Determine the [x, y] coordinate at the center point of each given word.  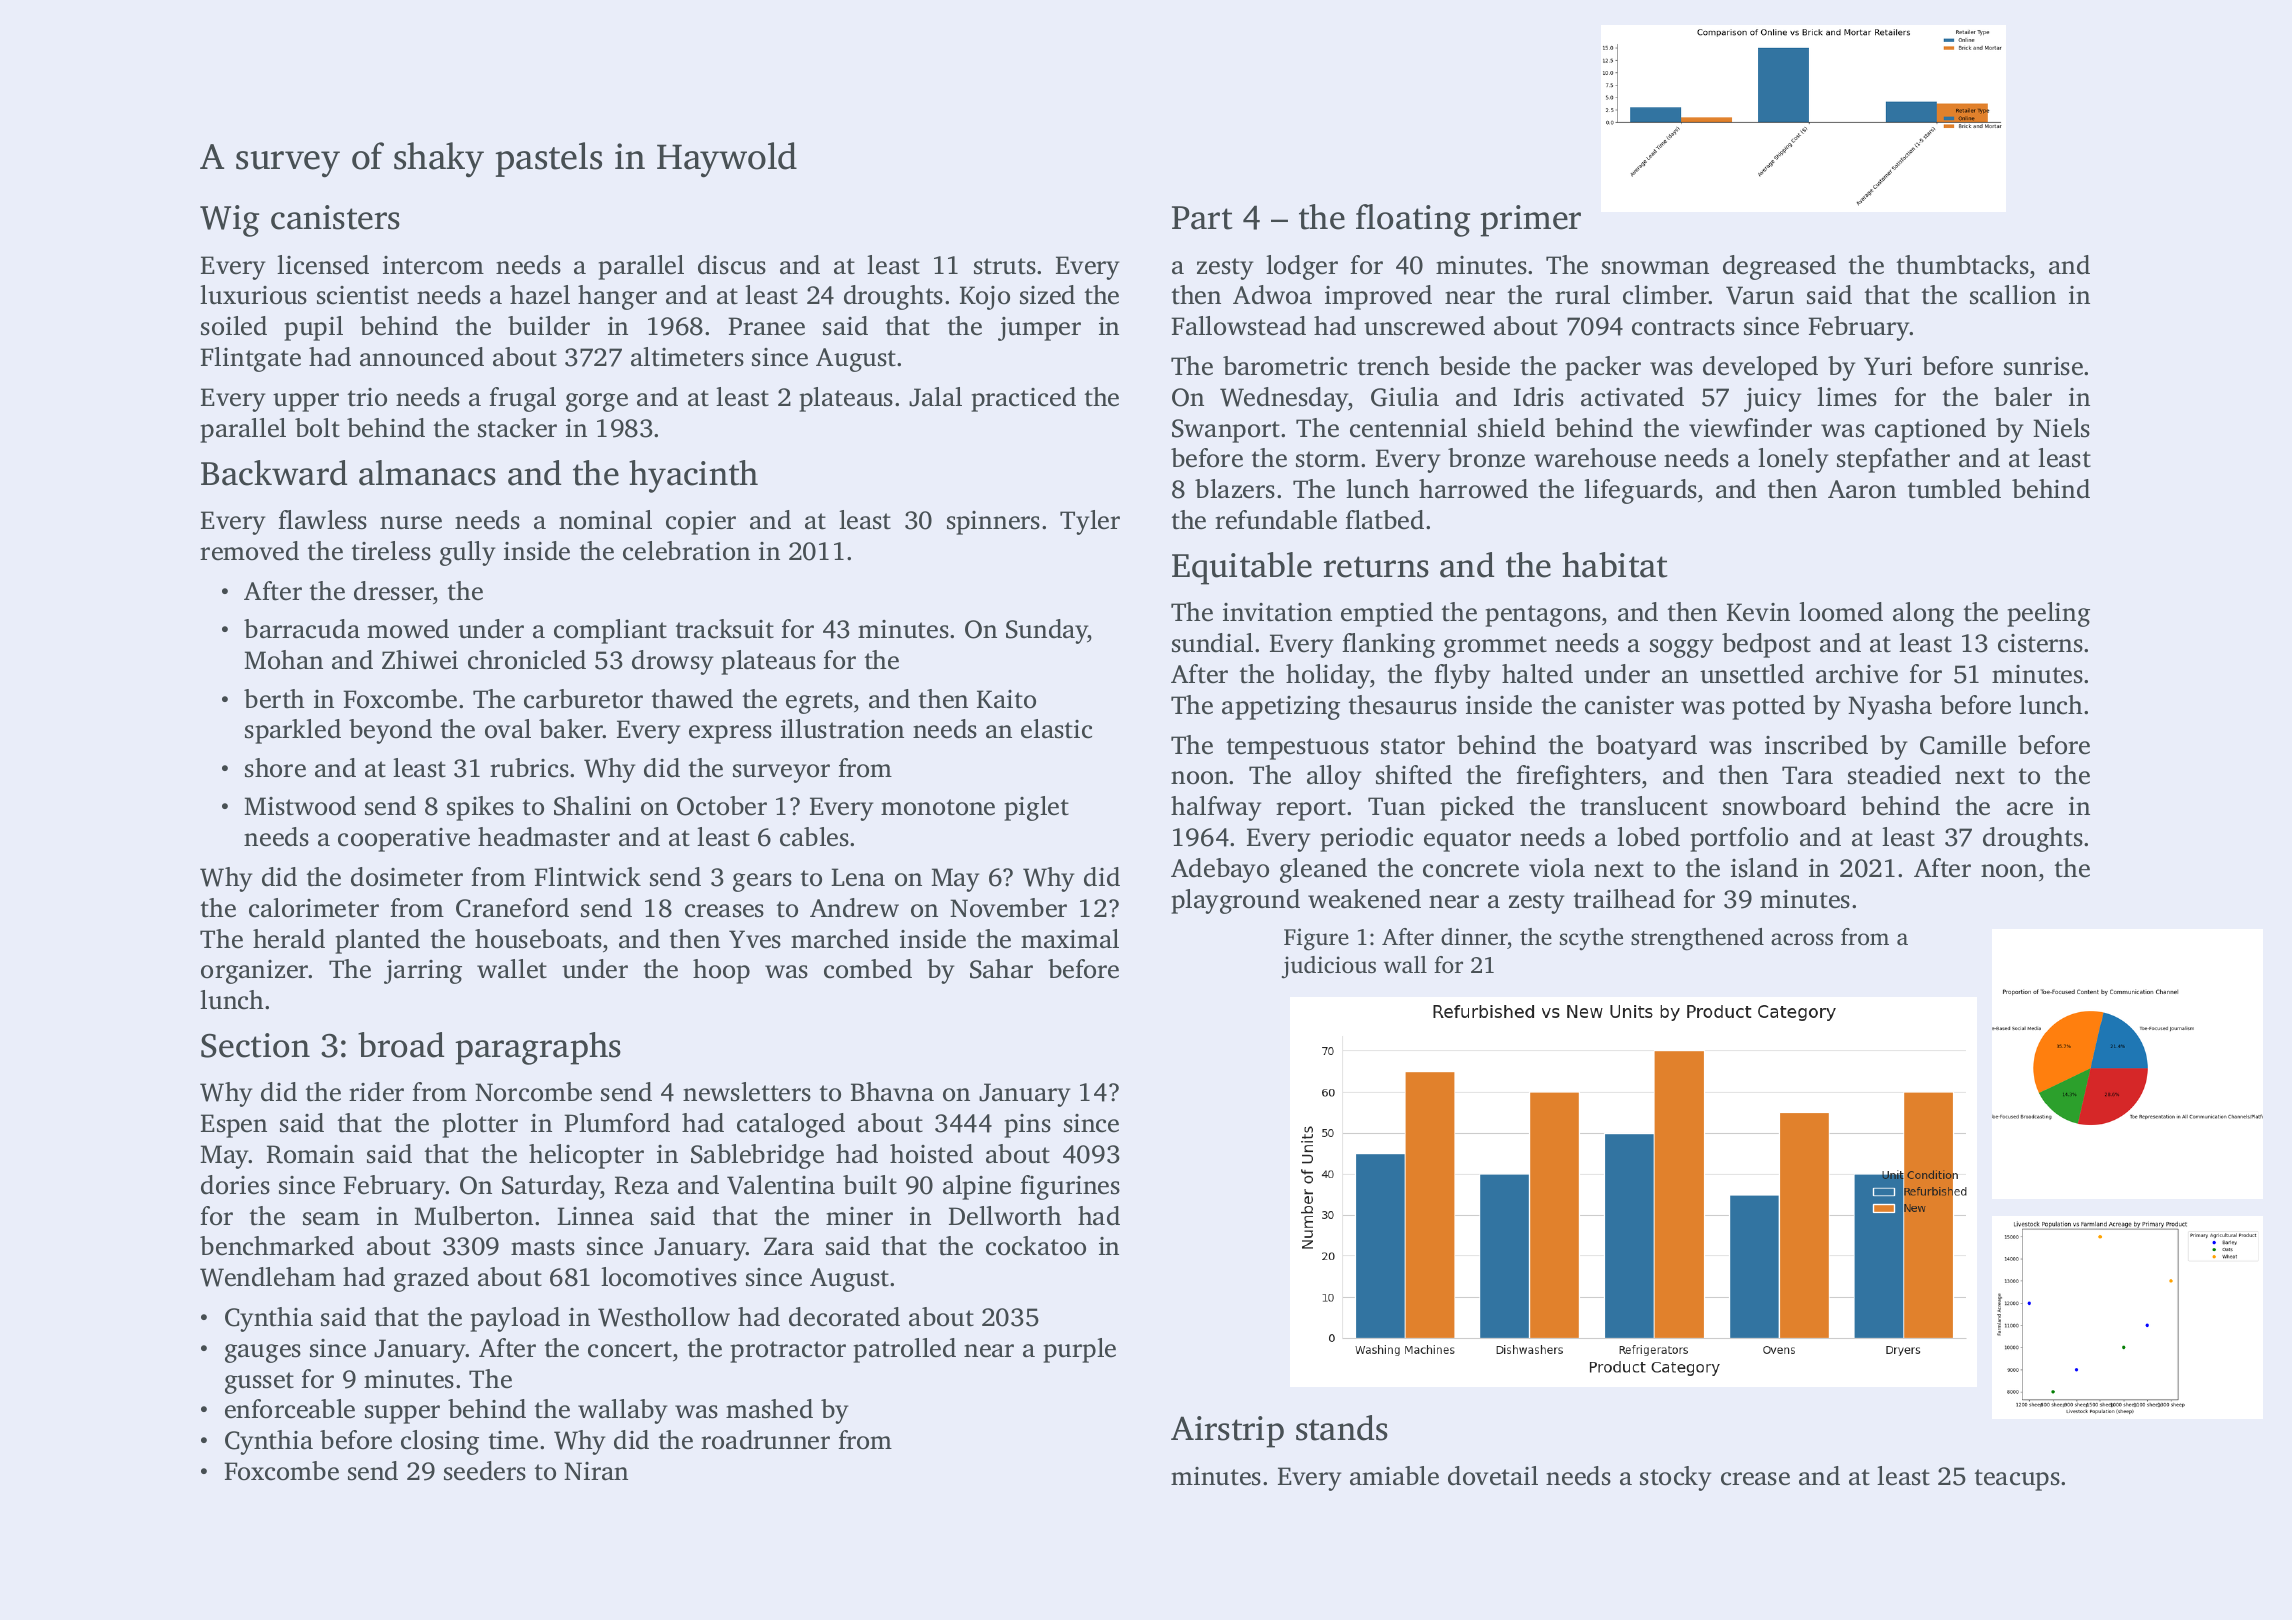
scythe [1591, 939]
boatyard [1646, 747]
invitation [1277, 612]
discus [732, 265]
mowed [408, 629]
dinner [1474, 937]
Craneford [512, 908]
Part [1202, 218]
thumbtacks [1963, 265]
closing [440, 1442]
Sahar [1001, 969]
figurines [1070, 1187]
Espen [234, 1126]
